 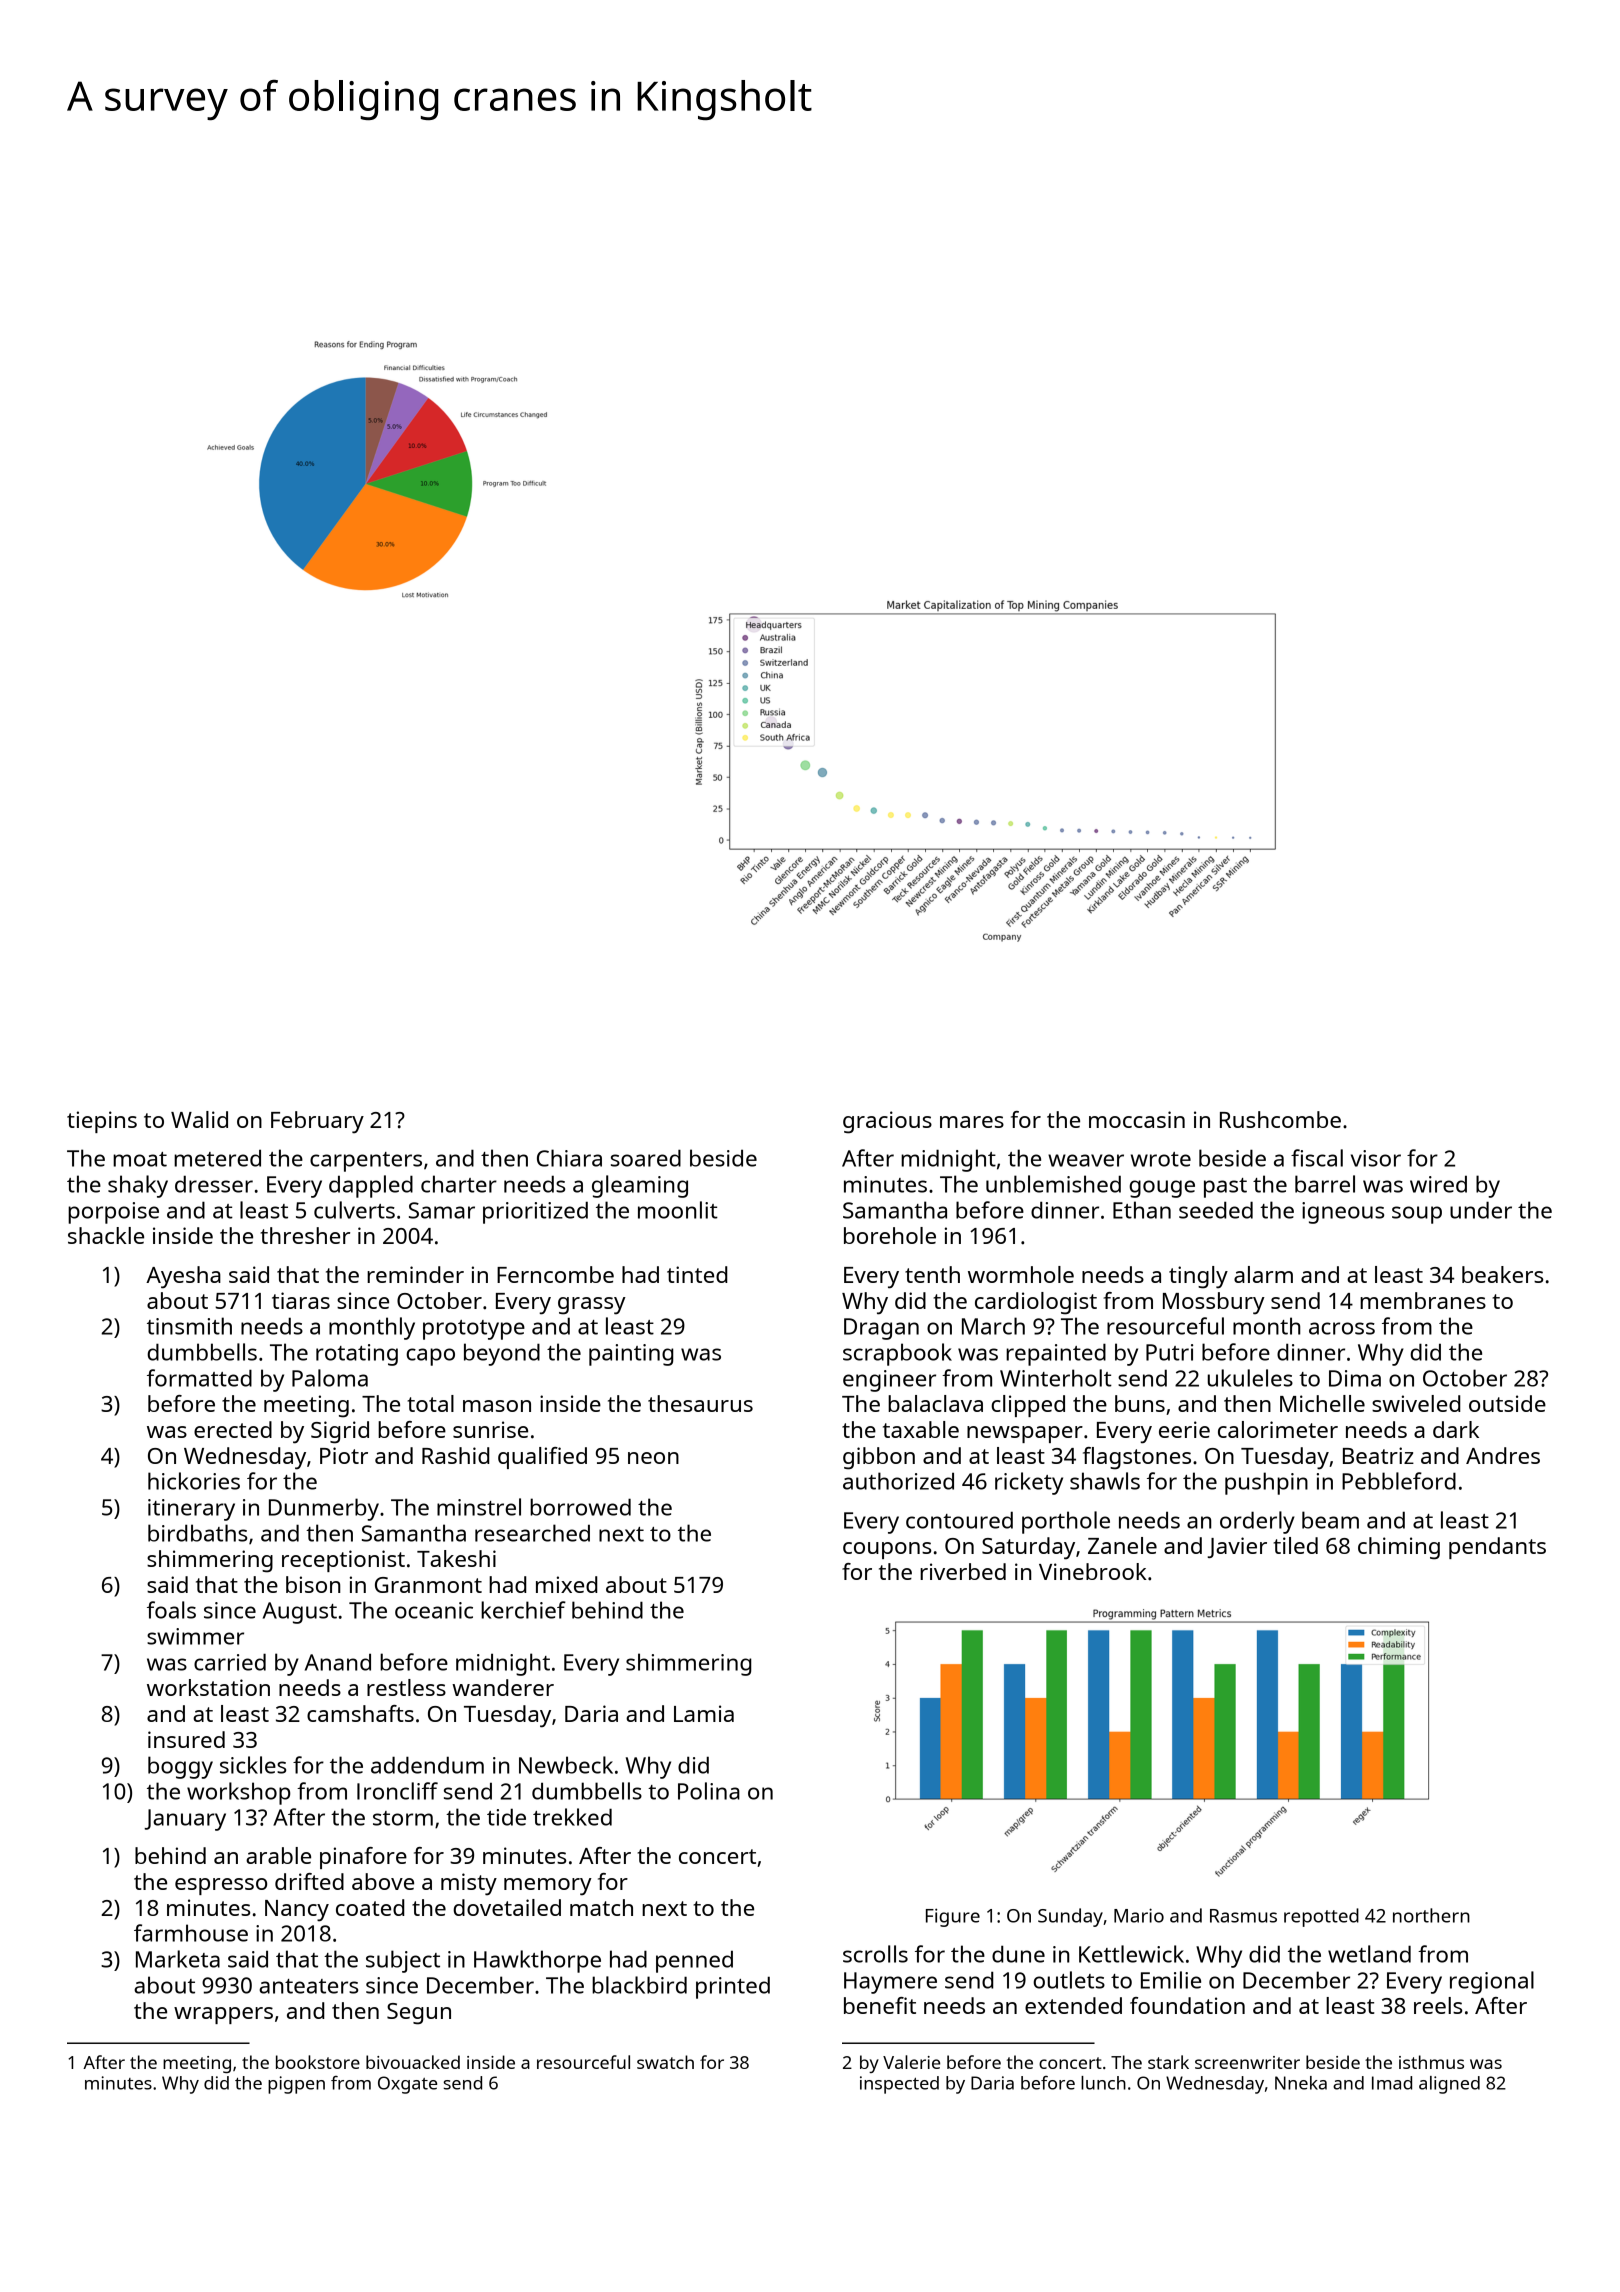 I want to click on weaver, so click(x=1086, y=1160).
